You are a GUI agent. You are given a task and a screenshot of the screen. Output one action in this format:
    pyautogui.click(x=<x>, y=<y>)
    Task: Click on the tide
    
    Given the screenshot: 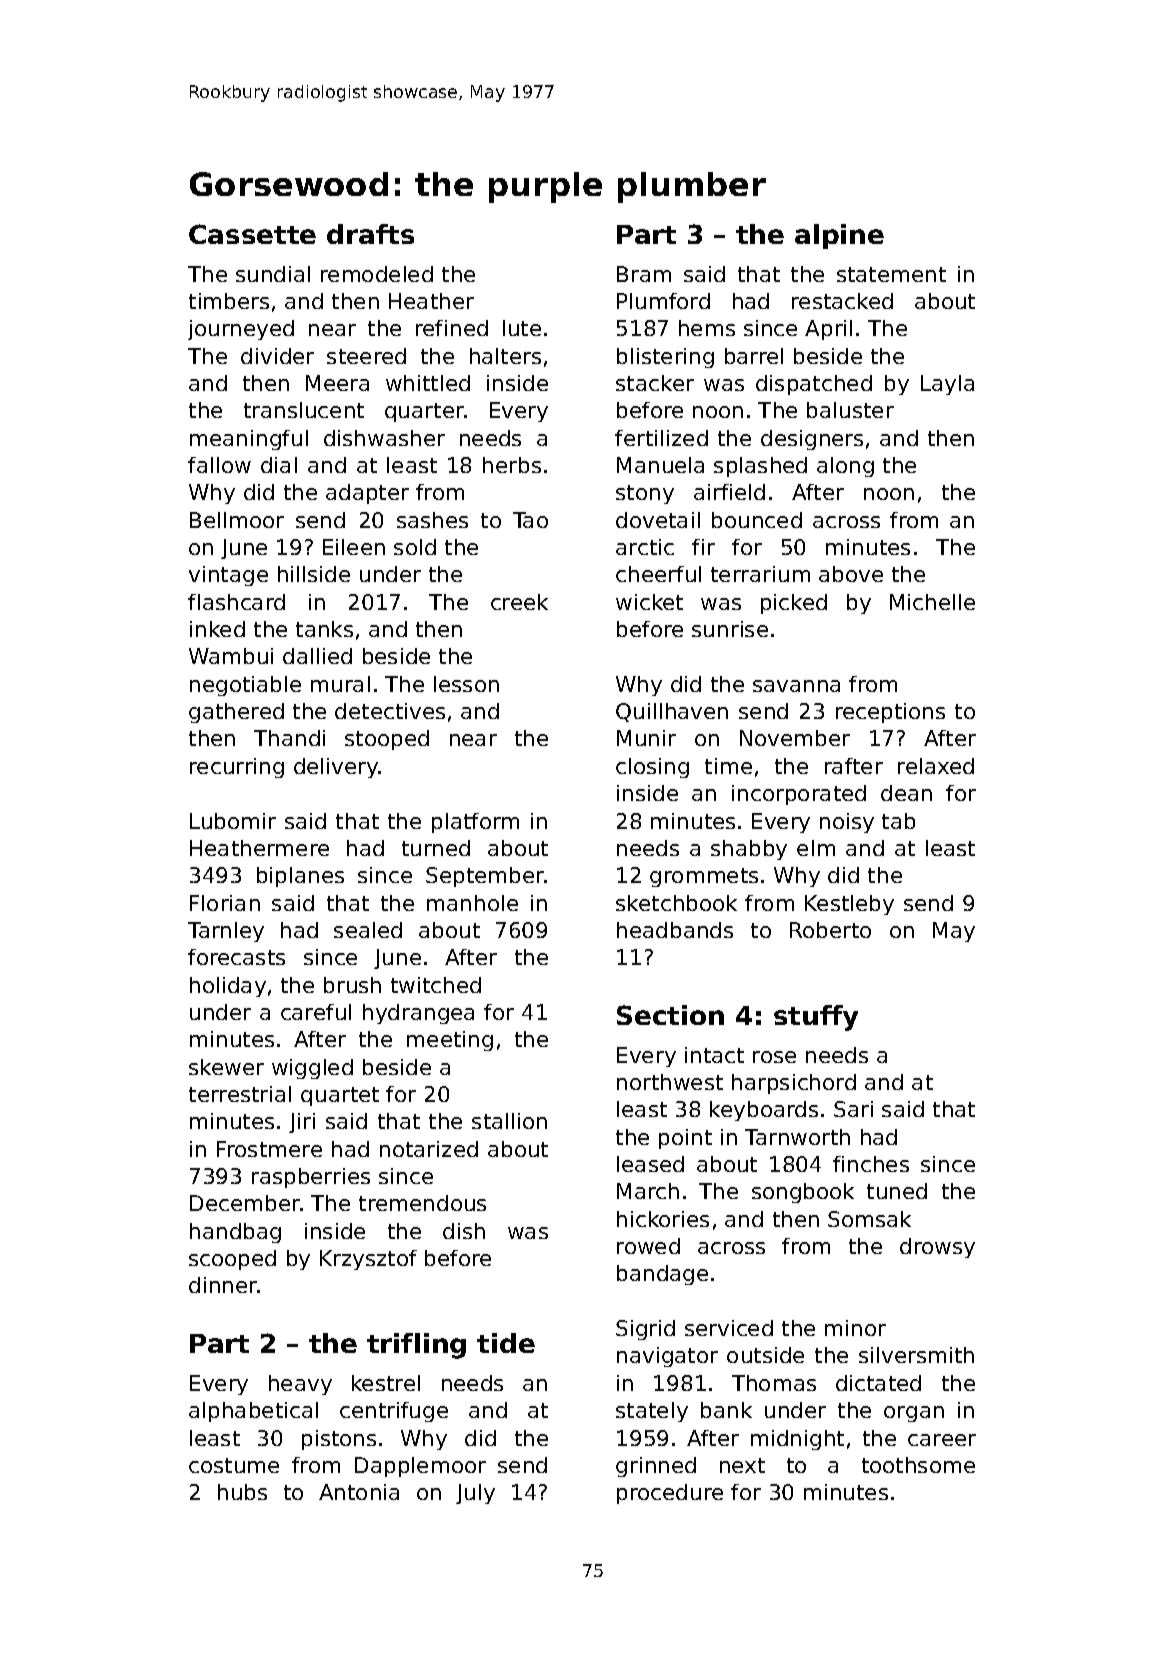 What is the action you would take?
    pyautogui.click(x=506, y=1343)
